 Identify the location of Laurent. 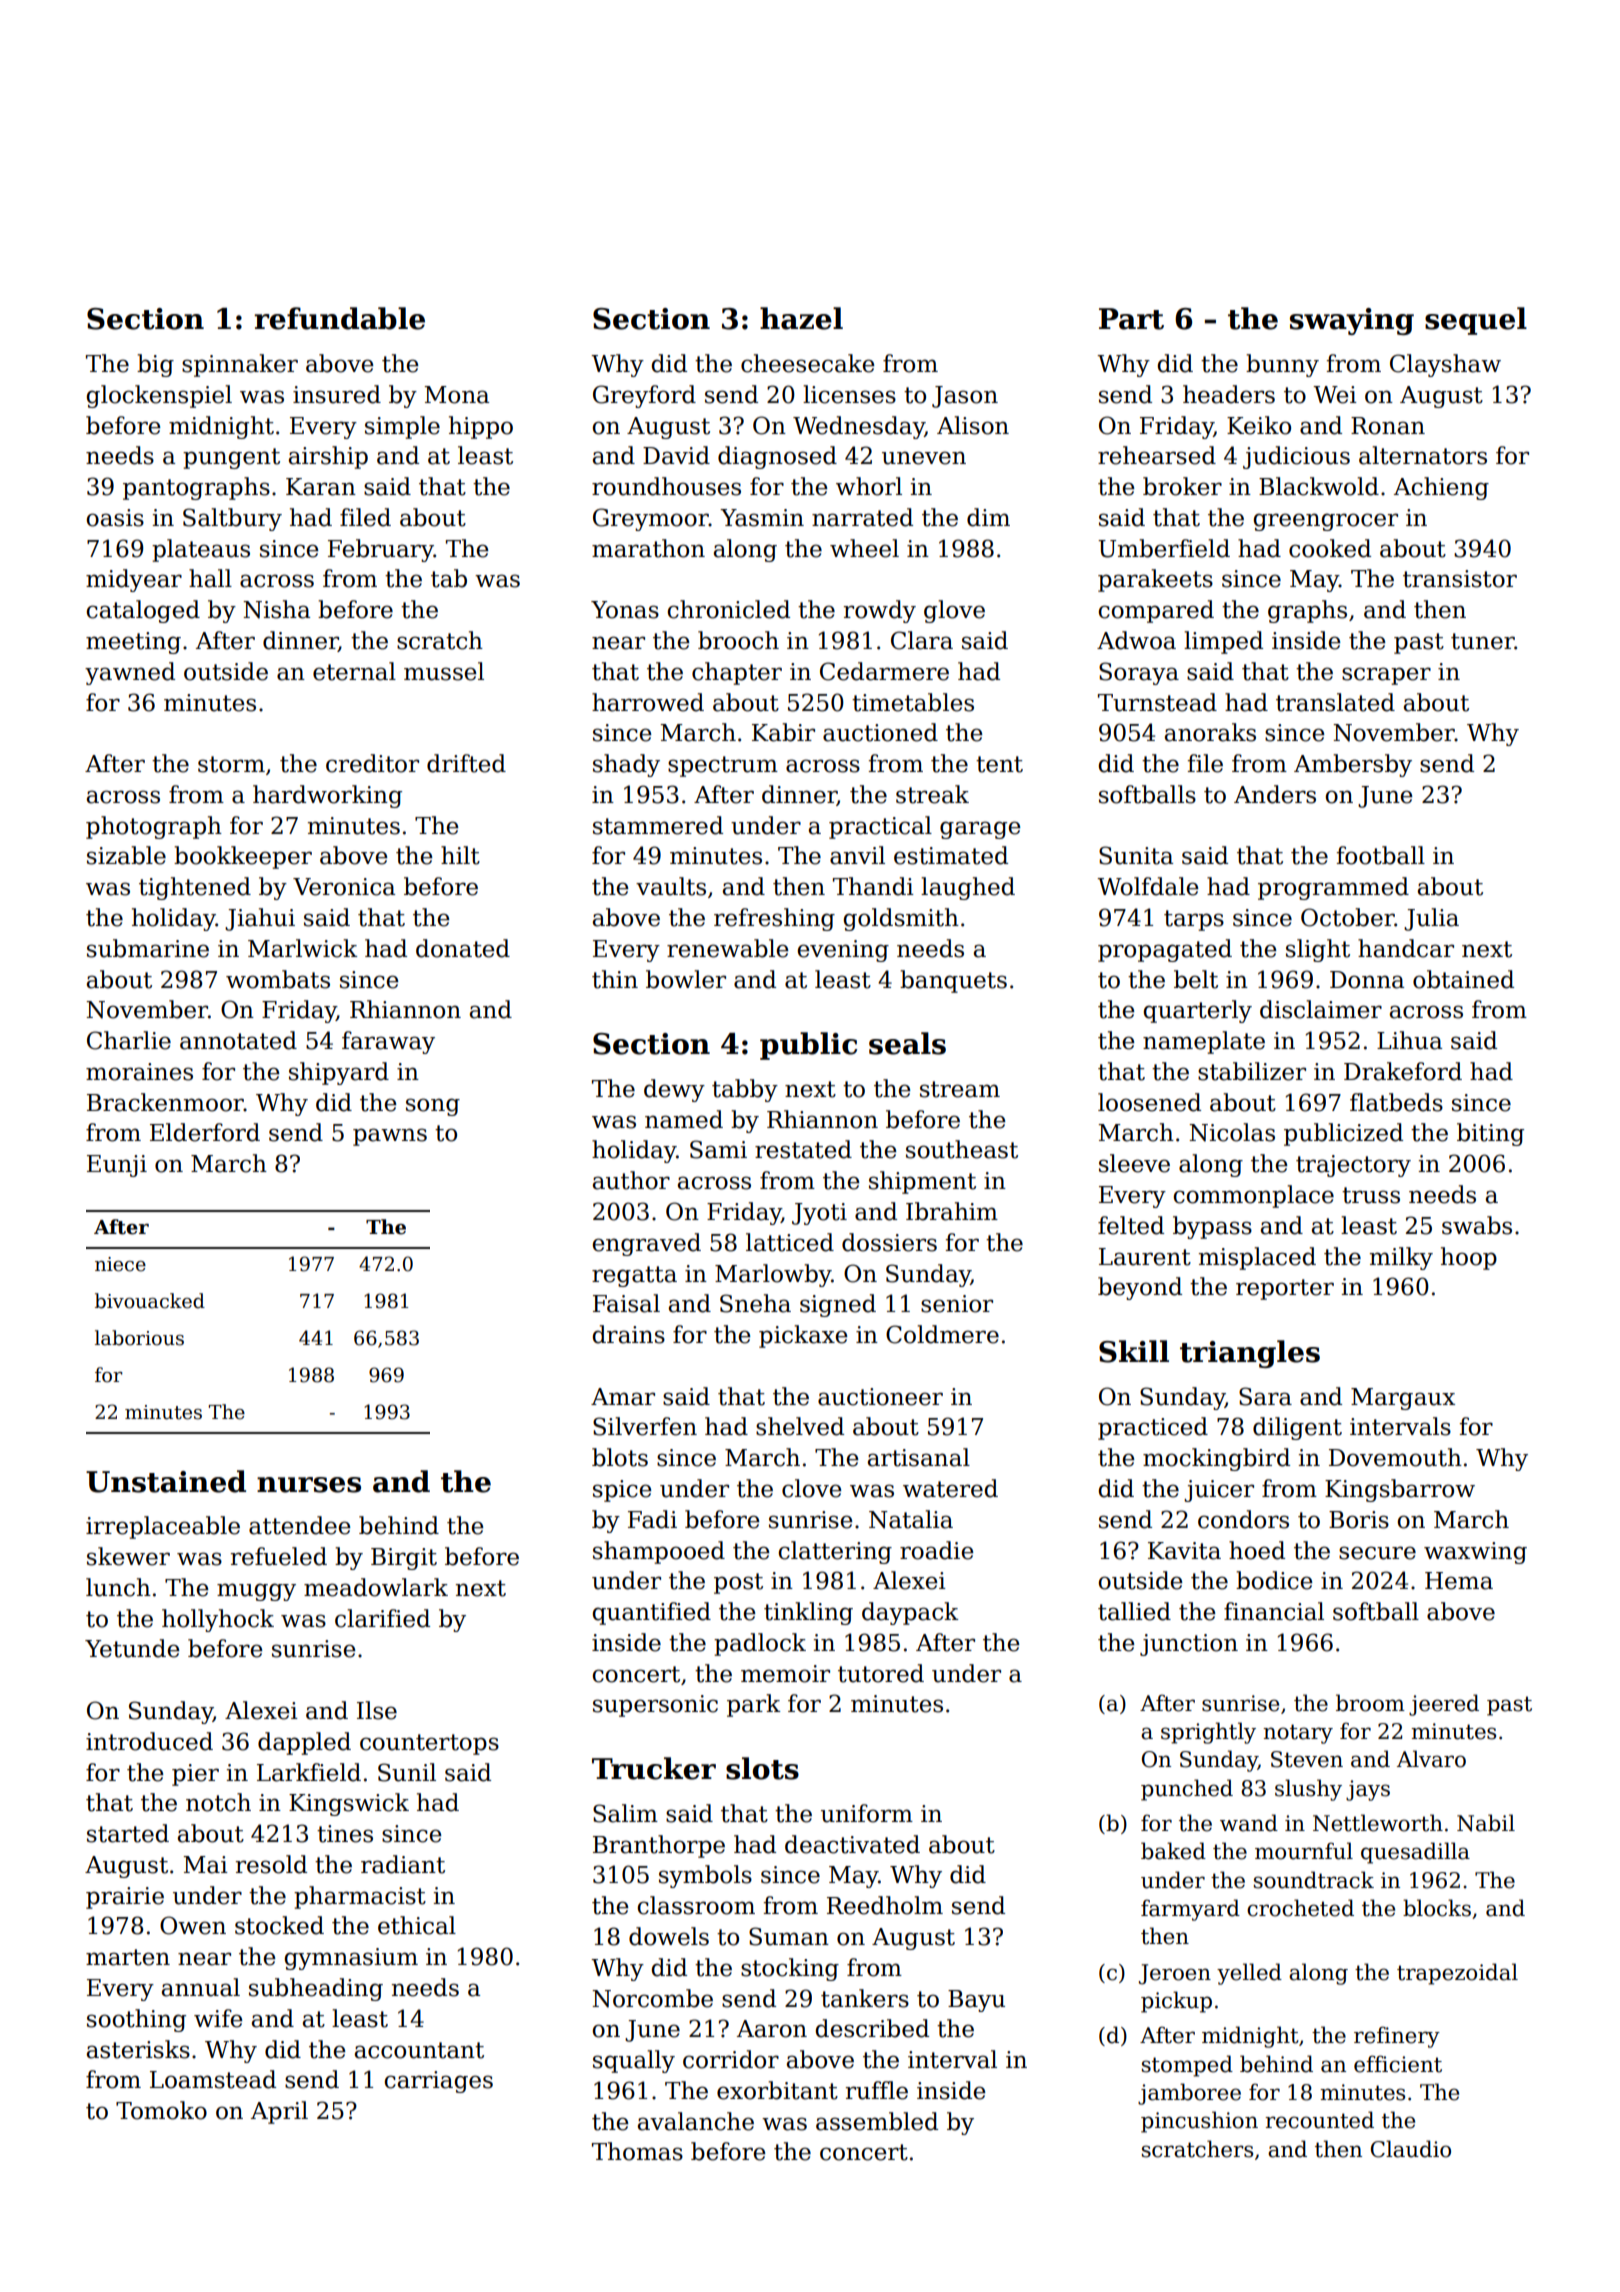
(1145, 1257).
